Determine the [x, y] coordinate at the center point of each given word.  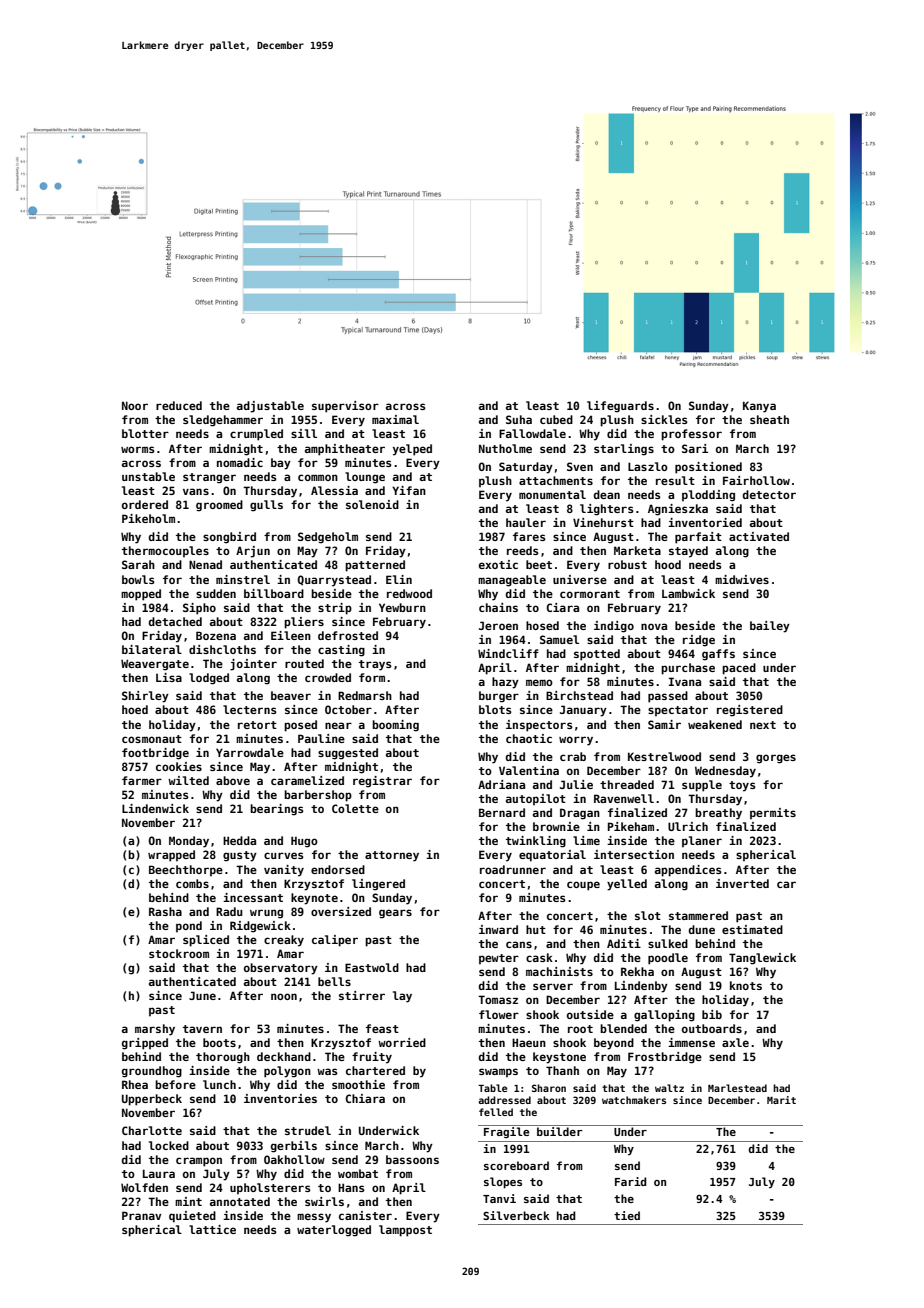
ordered [145, 504]
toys [742, 786]
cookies [179, 766]
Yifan [409, 490]
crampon [199, 1162]
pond [189, 926]
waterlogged [334, 1231]
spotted [597, 655]
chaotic [529, 738]
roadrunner [513, 869]
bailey [770, 627]
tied [627, 1215]
